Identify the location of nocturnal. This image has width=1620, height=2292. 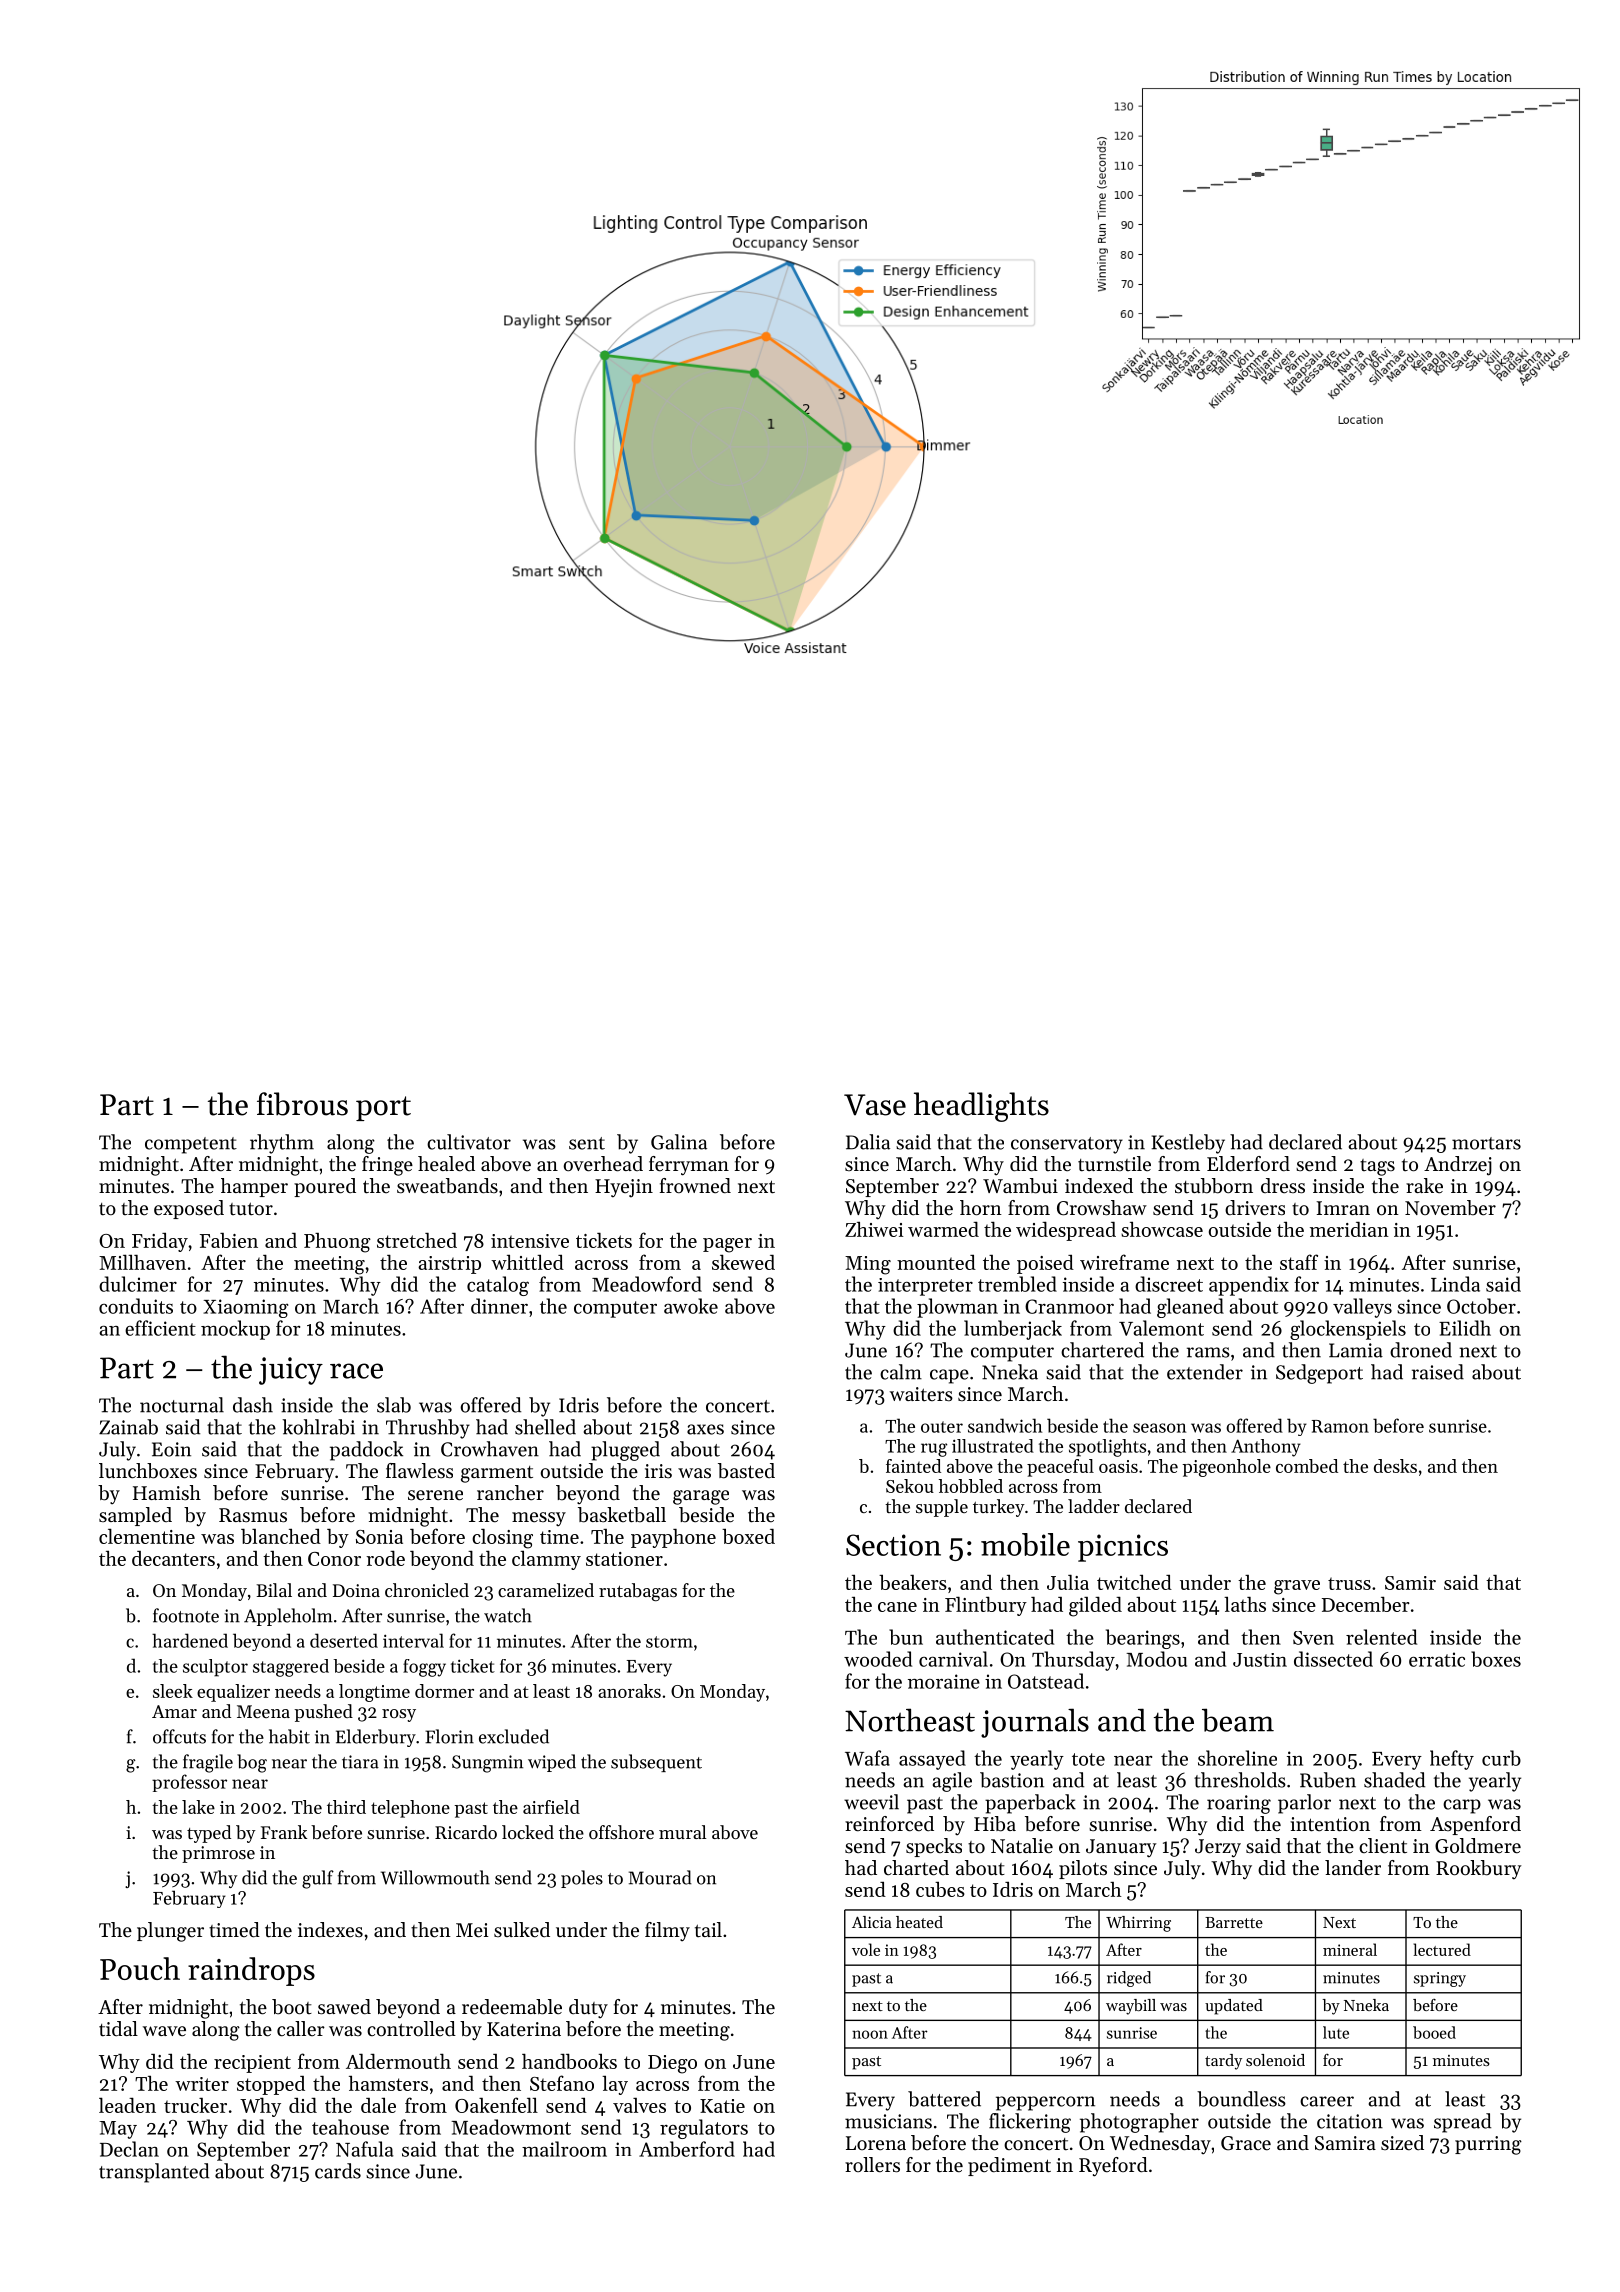
(182, 1405).
